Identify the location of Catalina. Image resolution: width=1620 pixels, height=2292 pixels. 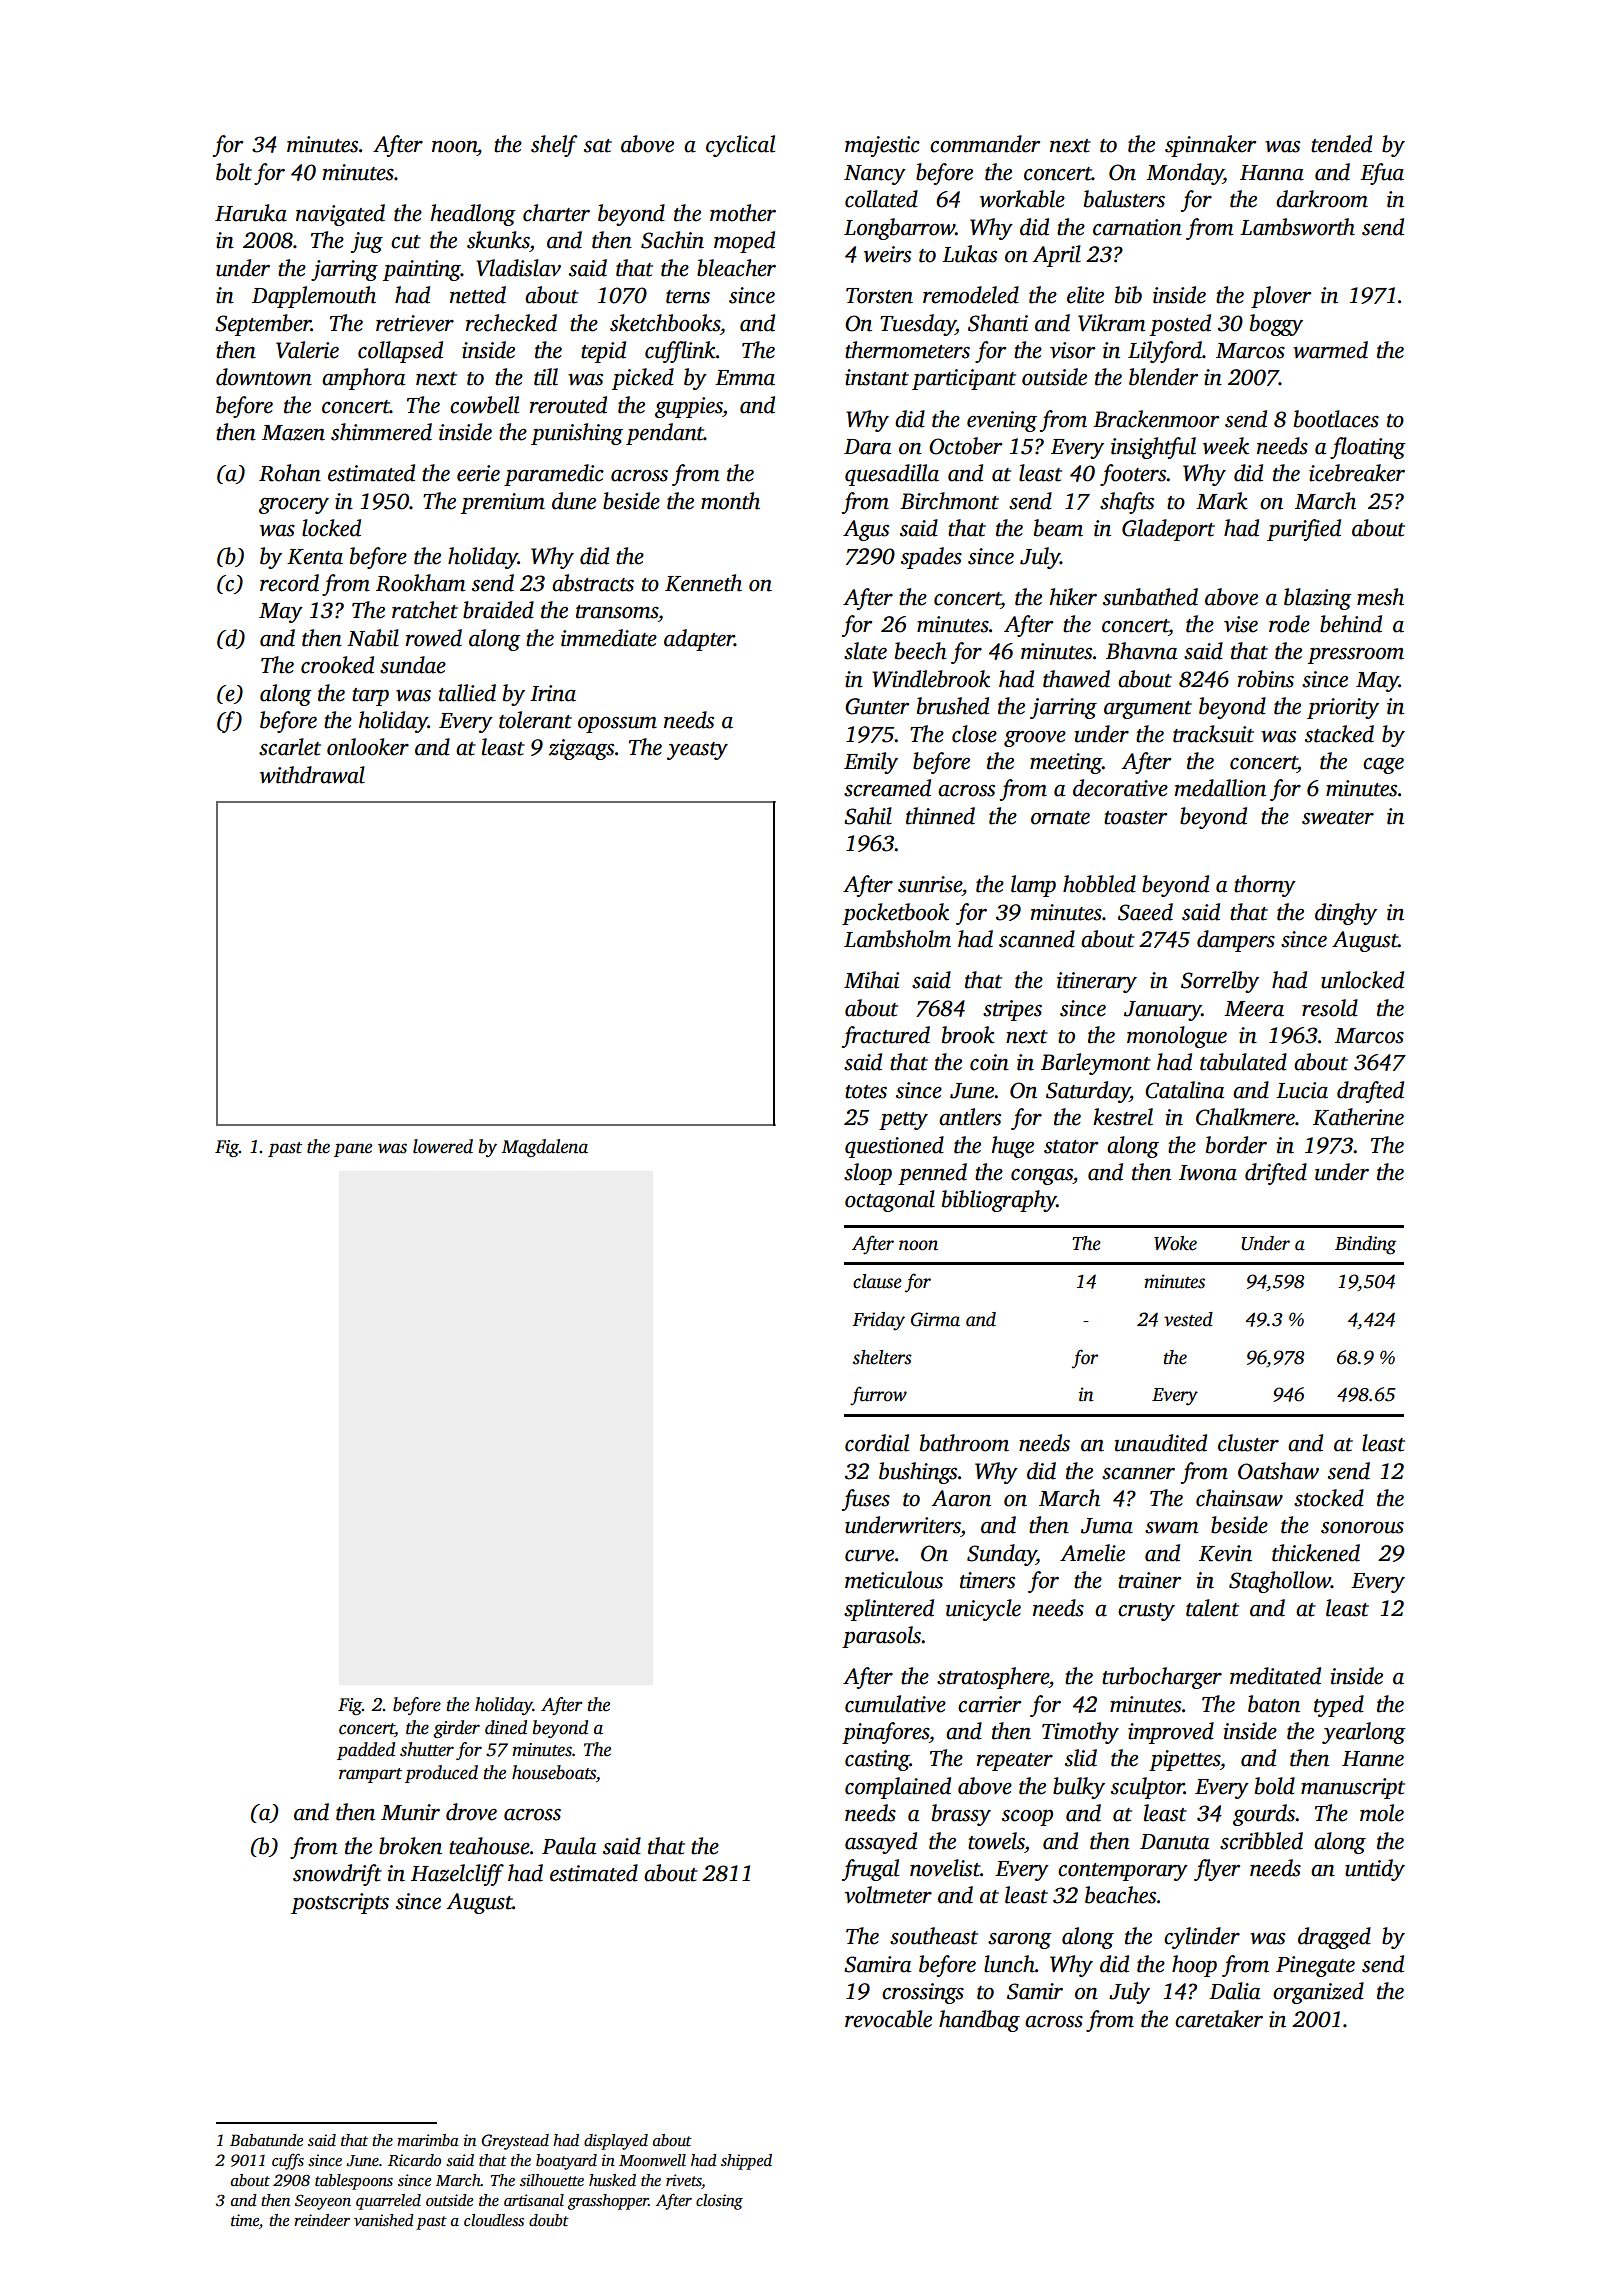
(1184, 1090).
